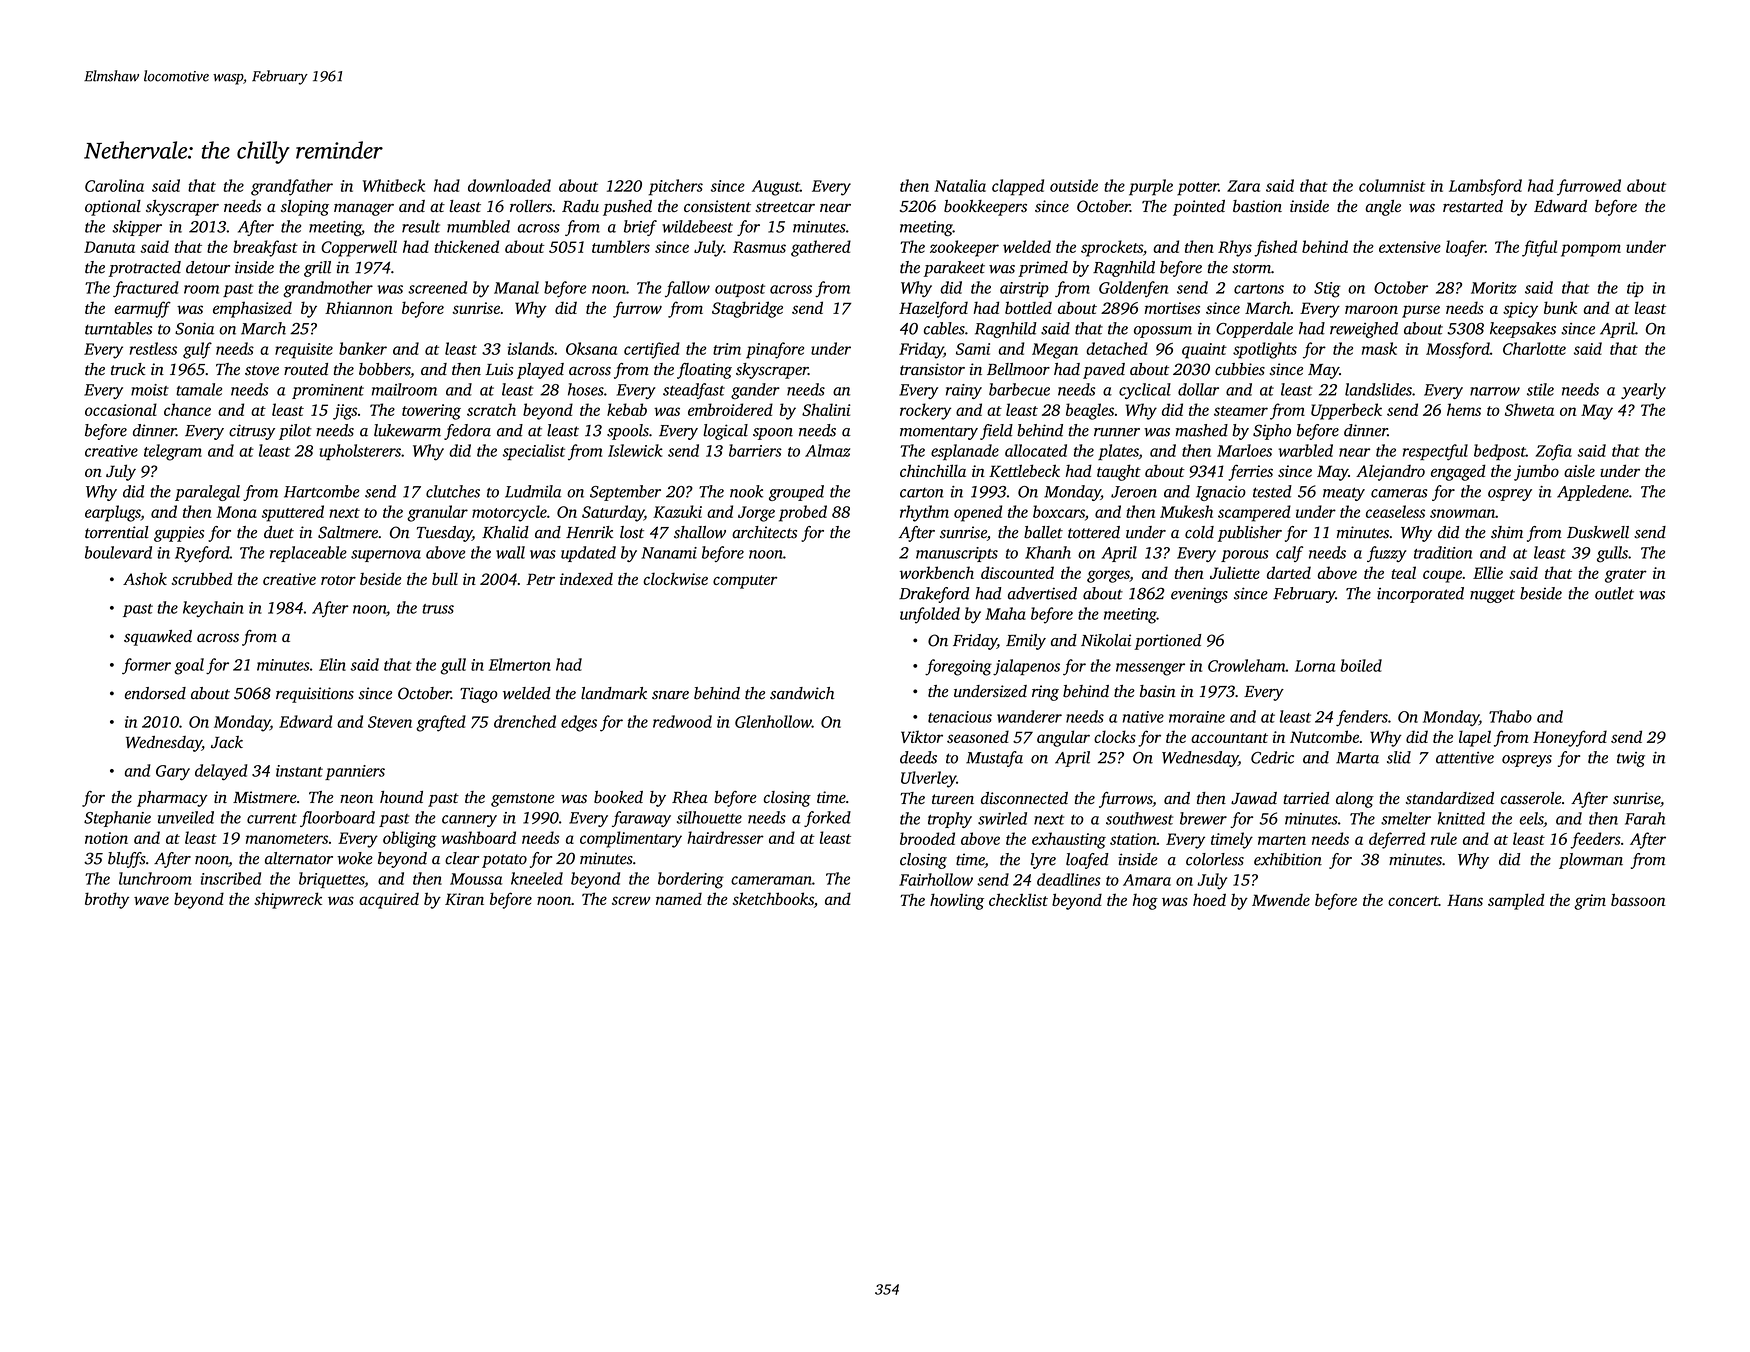  What do you see at coordinates (158, 638) in the page?
I see `squawked` at bounding box center [158, 638].
